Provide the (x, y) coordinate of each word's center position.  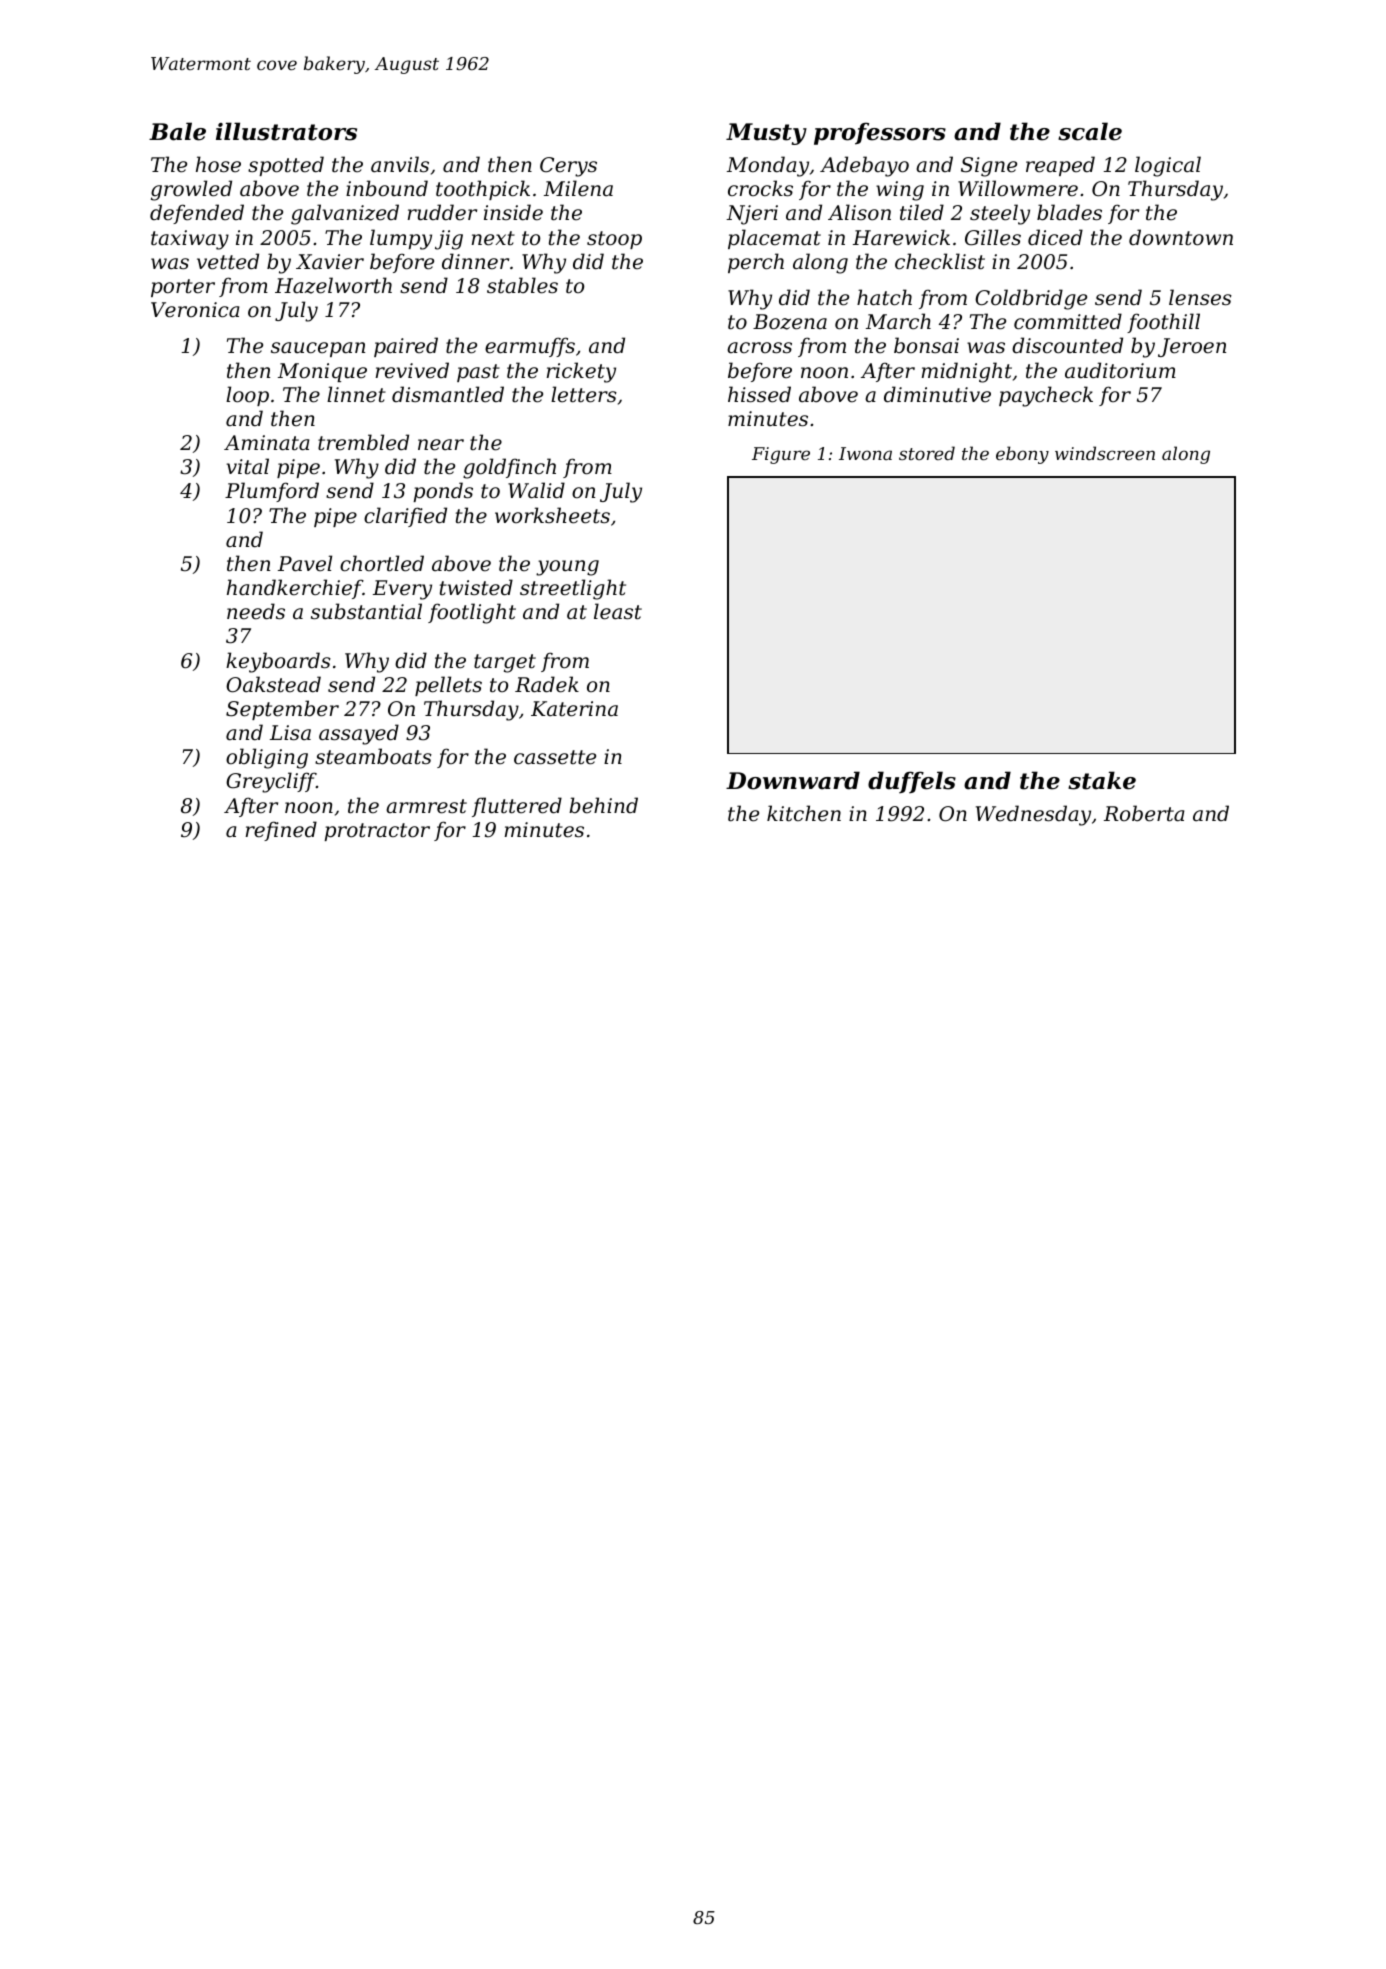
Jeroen (1192, 347)
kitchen (804, 813)
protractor (377, 832)
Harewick (901, 237)
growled (191, 190)
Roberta (1144, 813)
